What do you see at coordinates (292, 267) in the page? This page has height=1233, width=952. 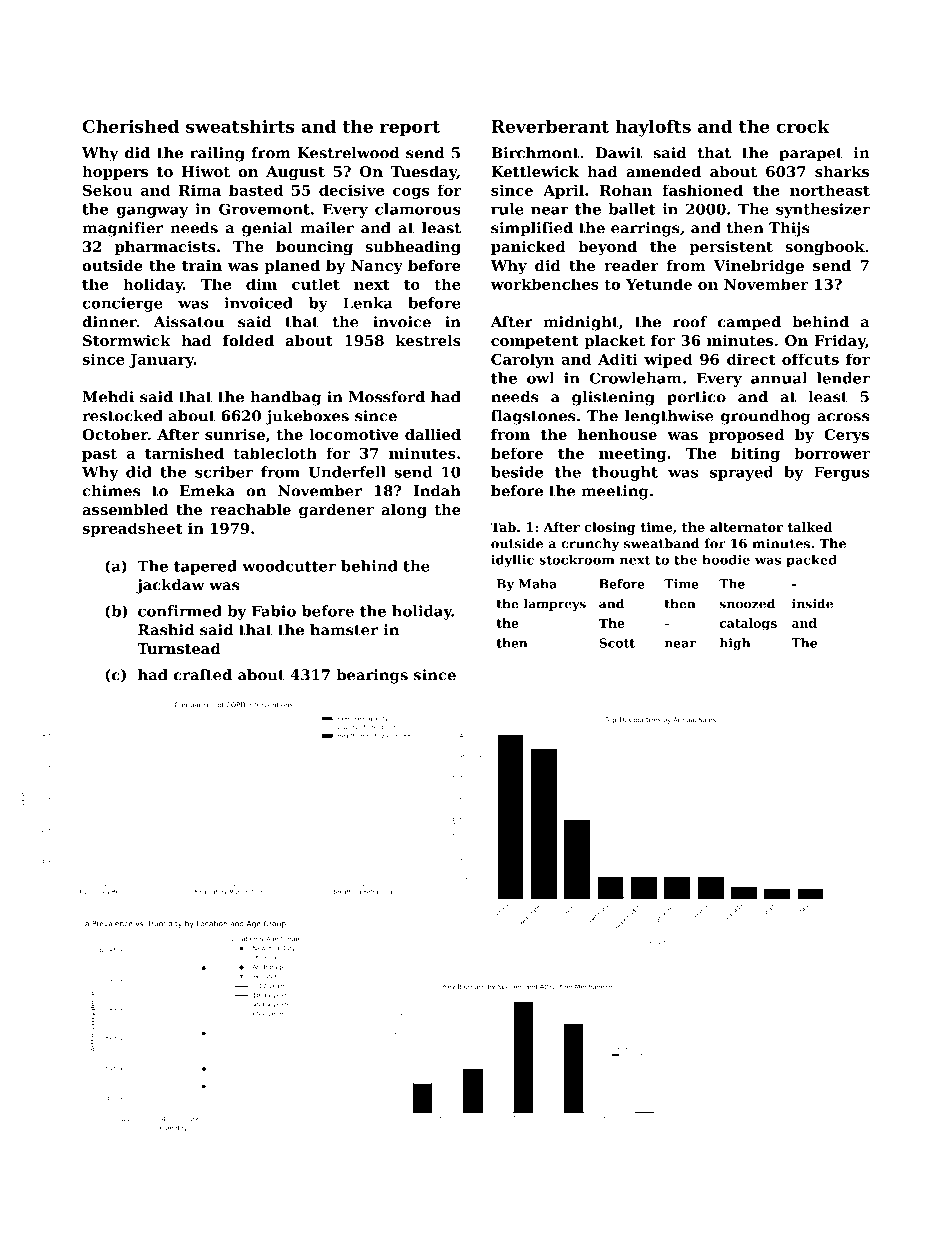 I see `planed` at bounding box center [292, 267].
